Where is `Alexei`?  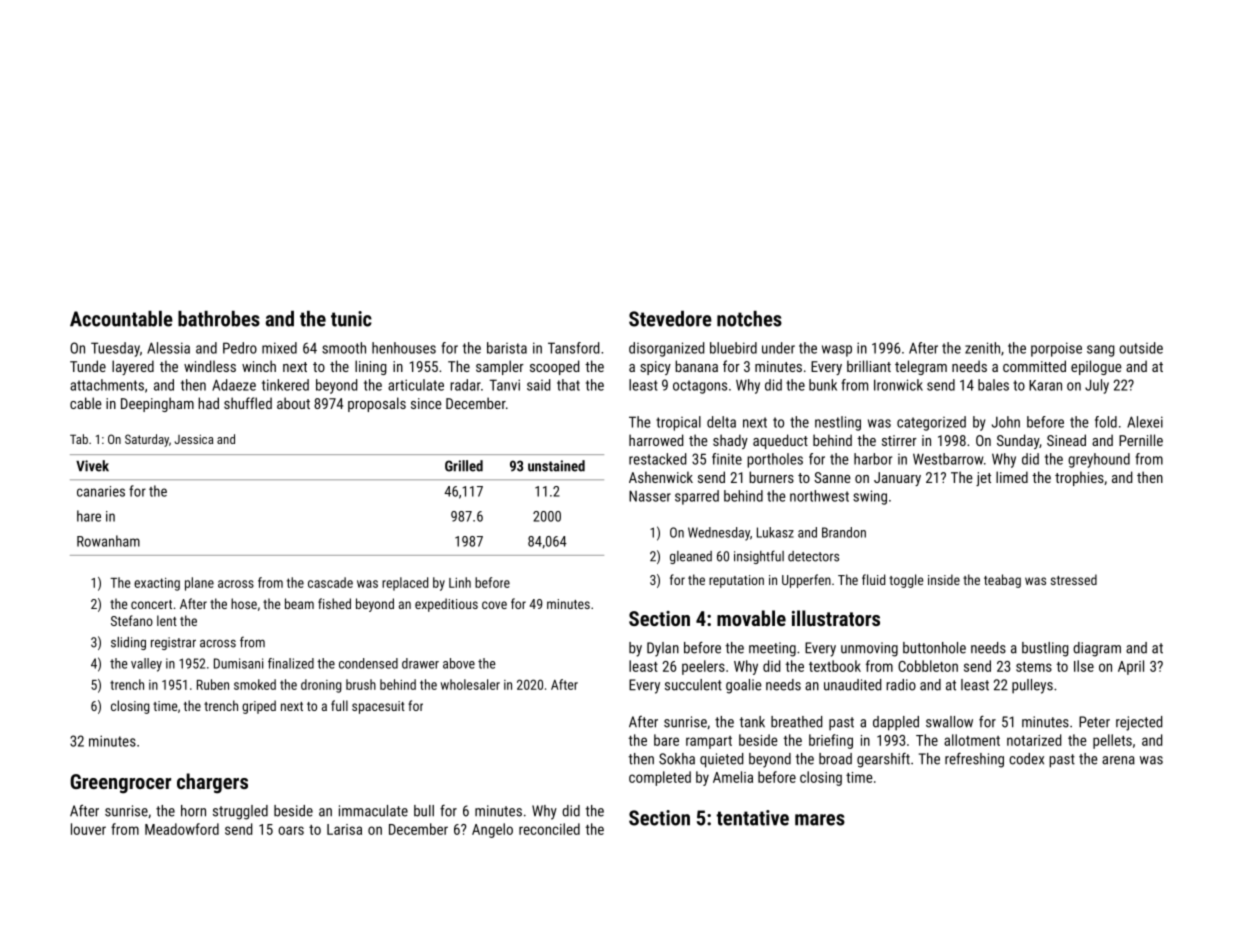
Alexei is located at coordinates (1145, 422).
